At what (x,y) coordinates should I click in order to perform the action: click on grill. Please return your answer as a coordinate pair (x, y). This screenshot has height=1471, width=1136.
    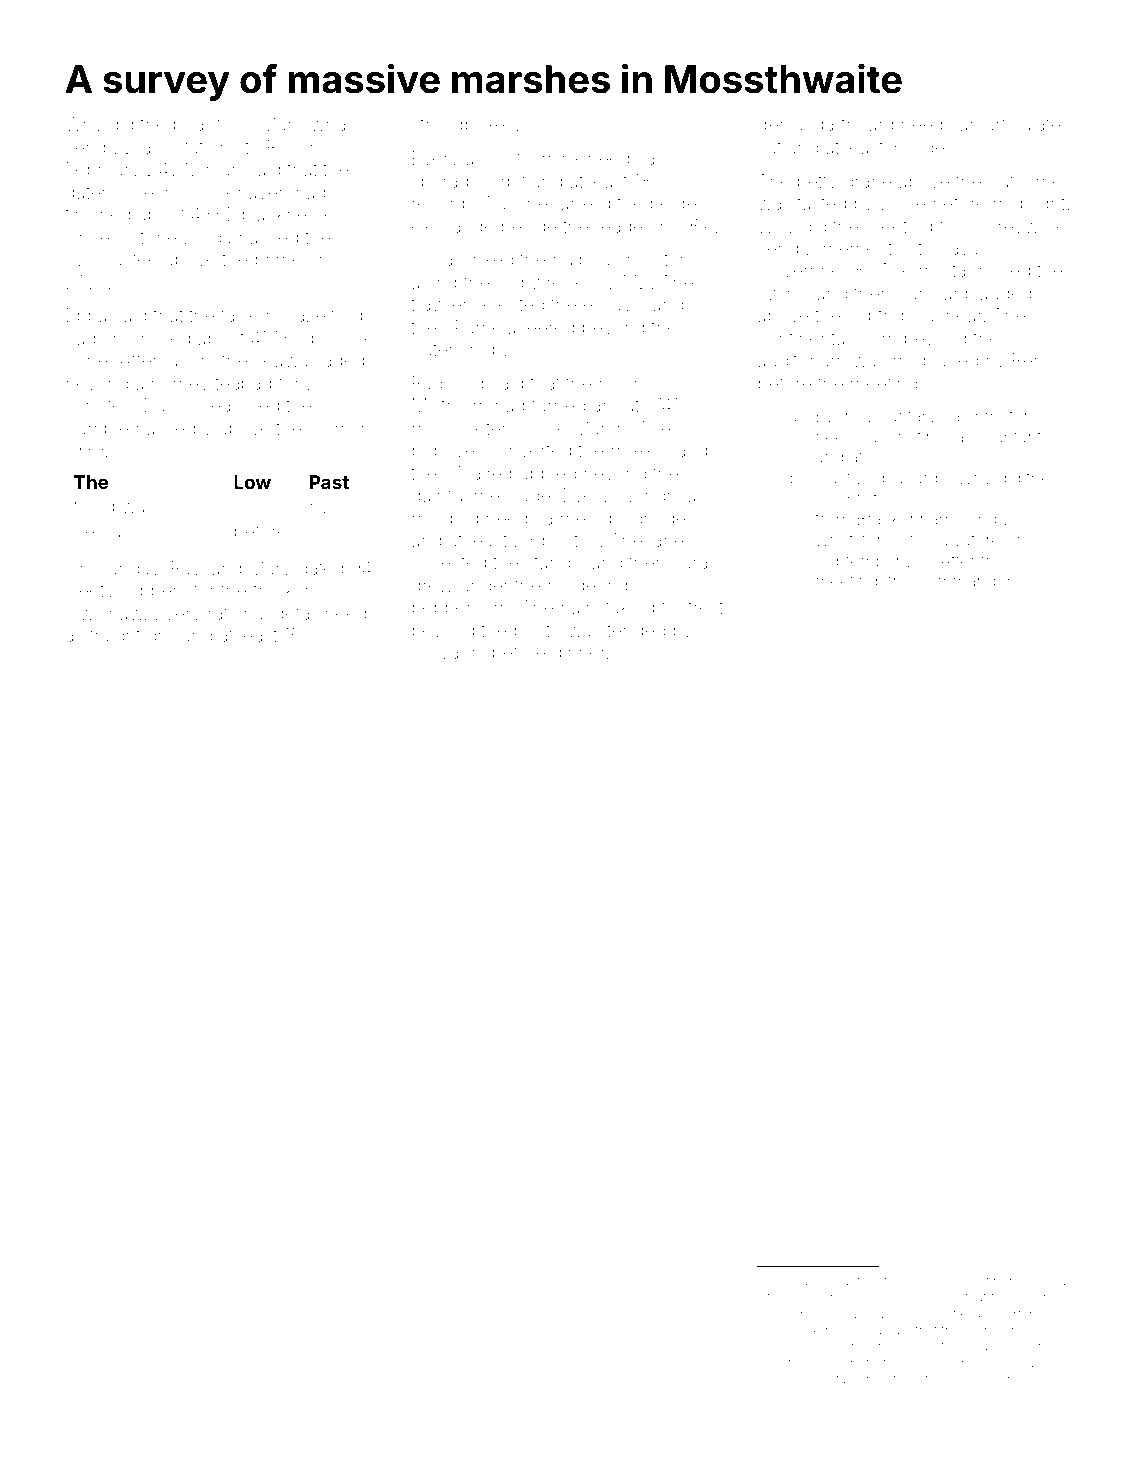
    Looking at the image, I should click on (160, 637).
